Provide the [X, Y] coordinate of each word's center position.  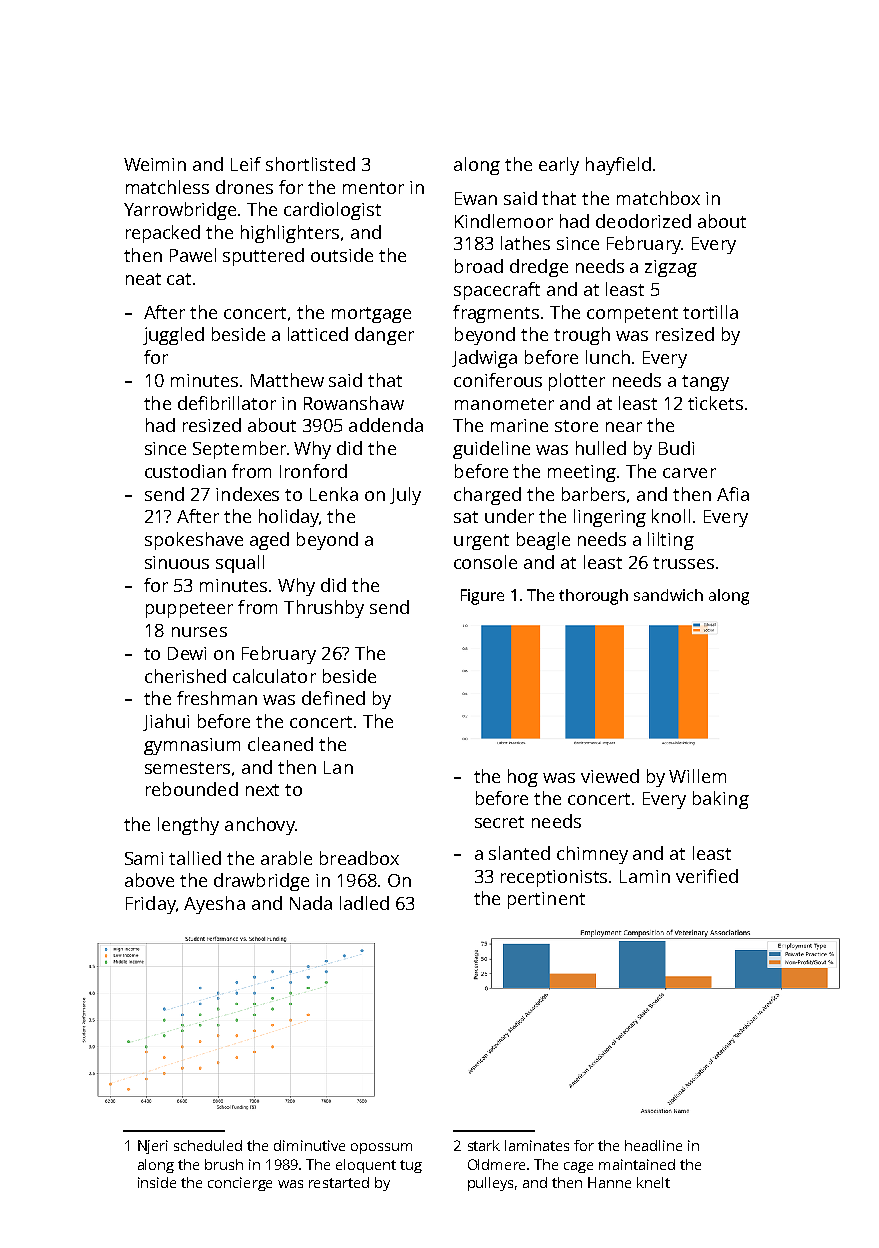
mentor [373, 188]
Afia [733, 494]
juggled [173, 336]
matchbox [658, 198]
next [262, 790]
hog [523, 778]
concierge [240, 1184]
